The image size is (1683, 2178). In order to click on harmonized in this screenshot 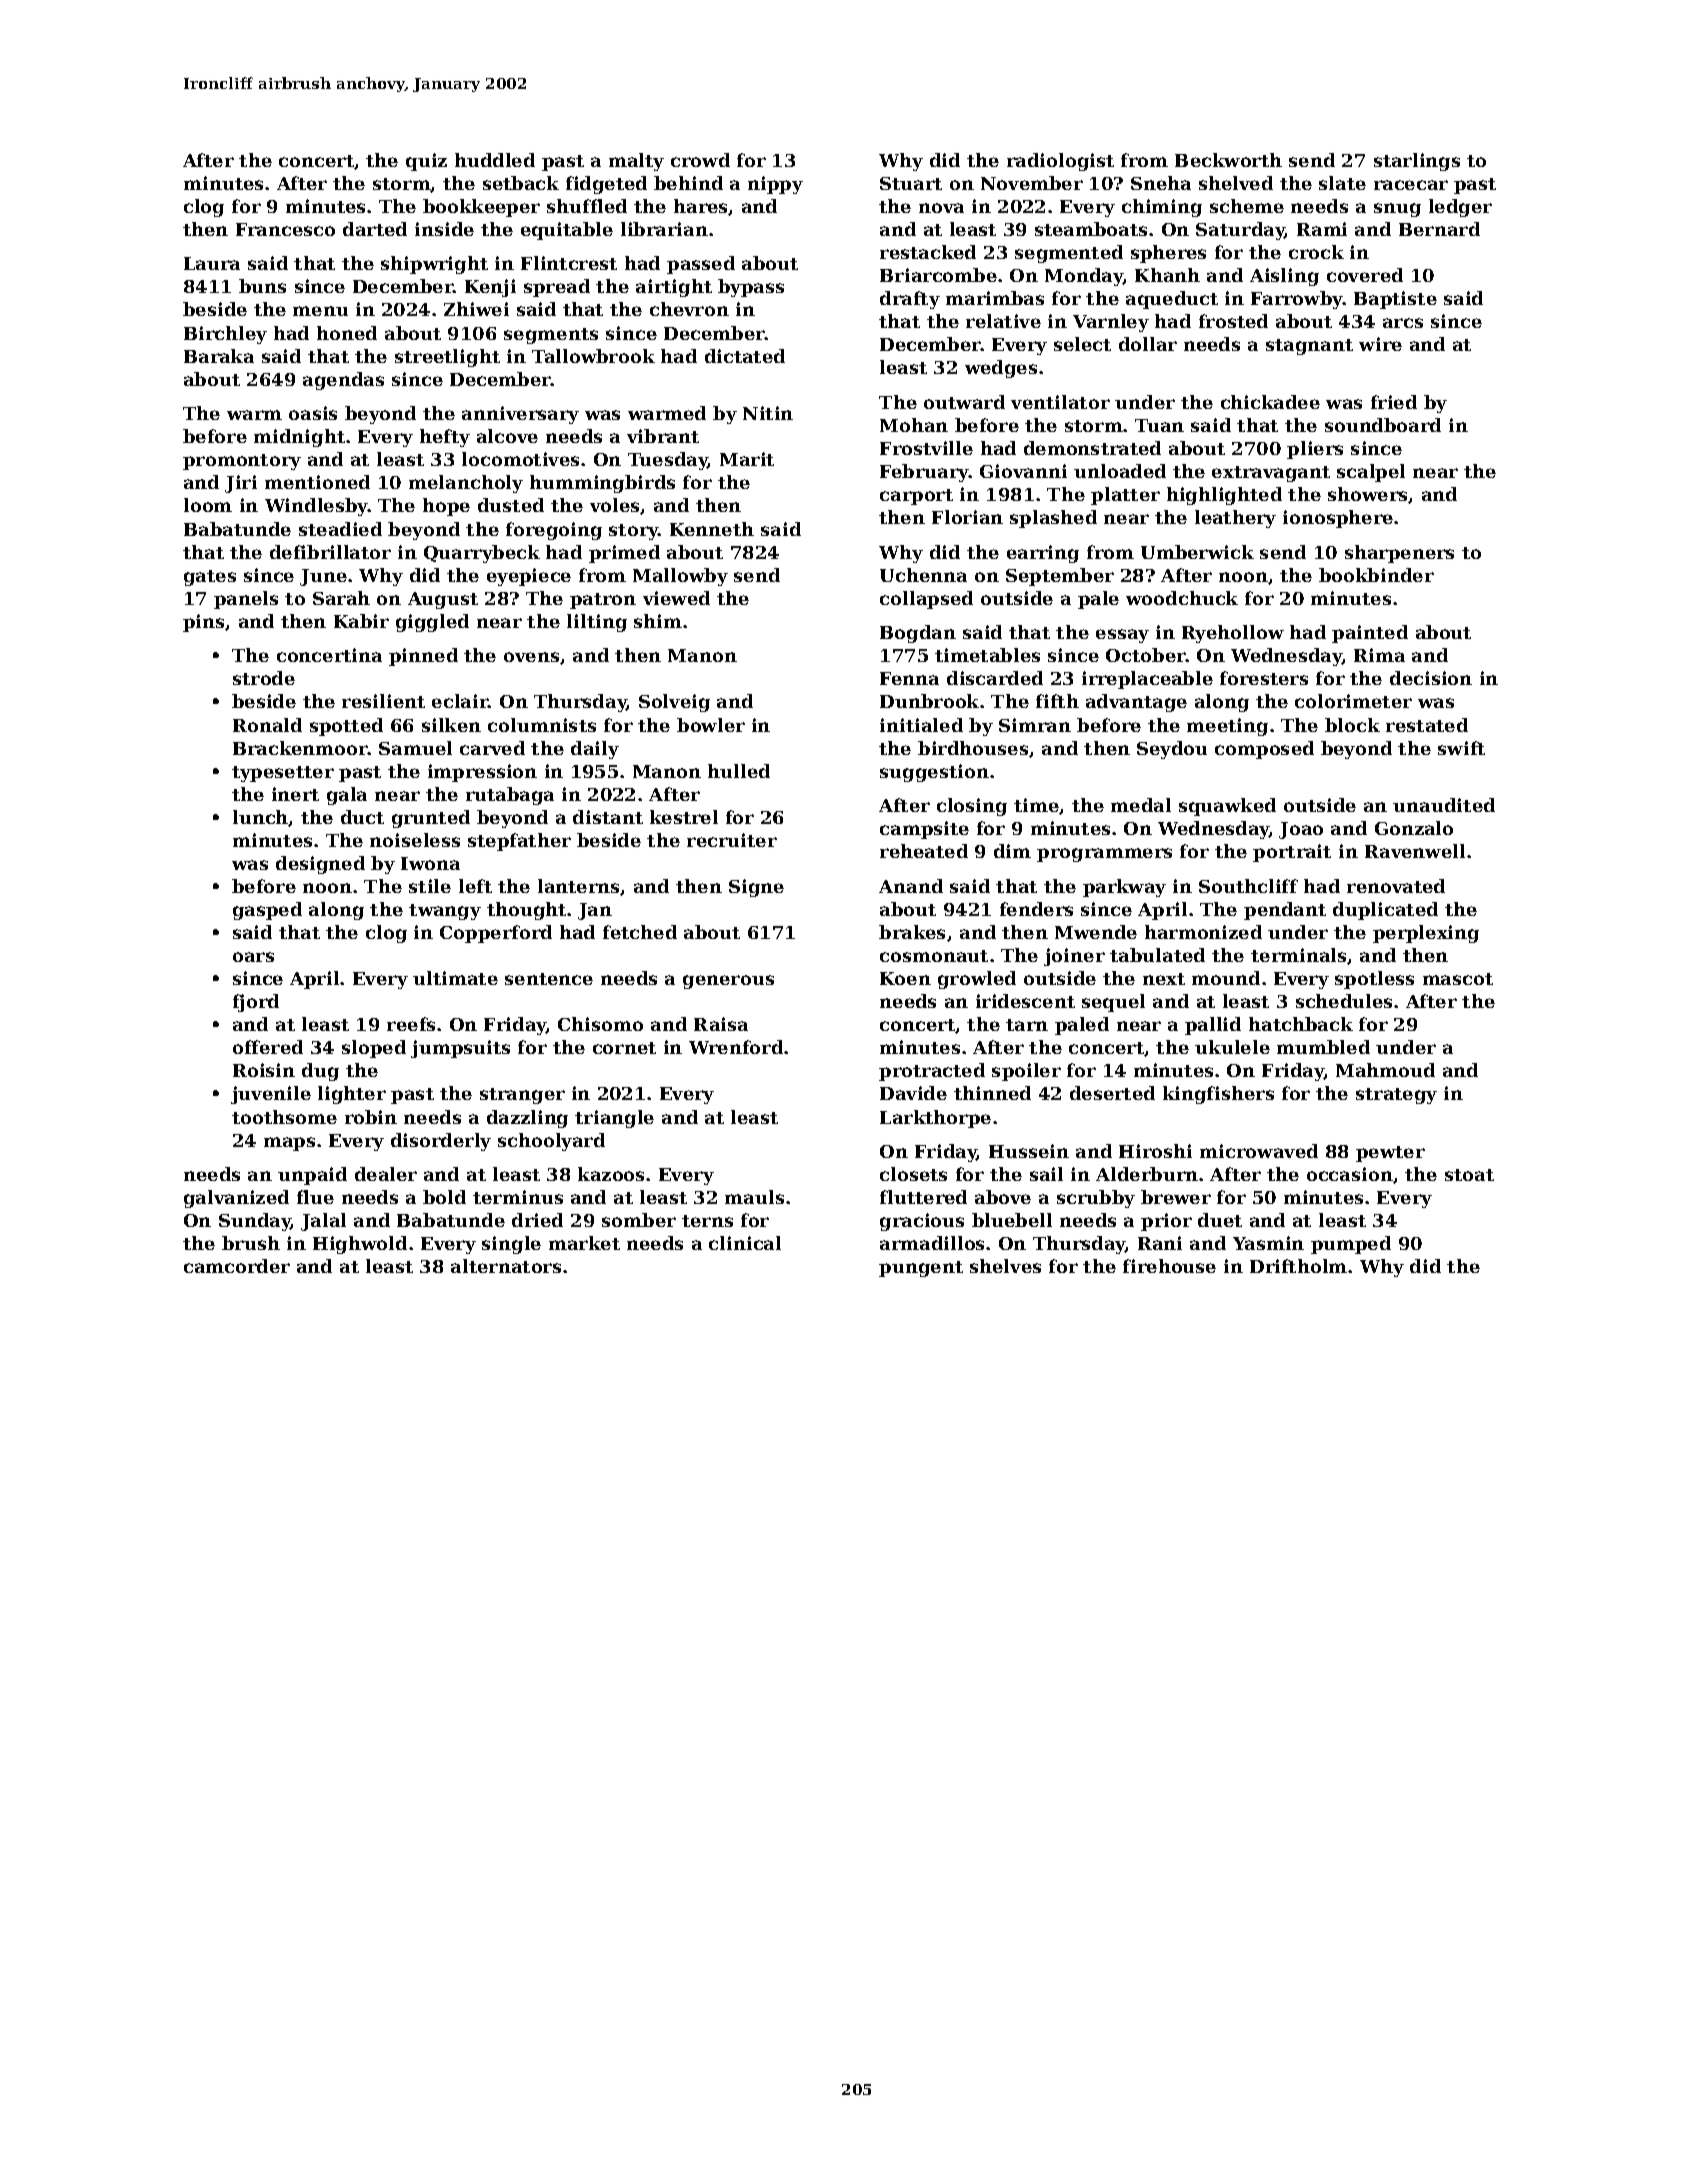, I will do `click(1203, 932)`.
